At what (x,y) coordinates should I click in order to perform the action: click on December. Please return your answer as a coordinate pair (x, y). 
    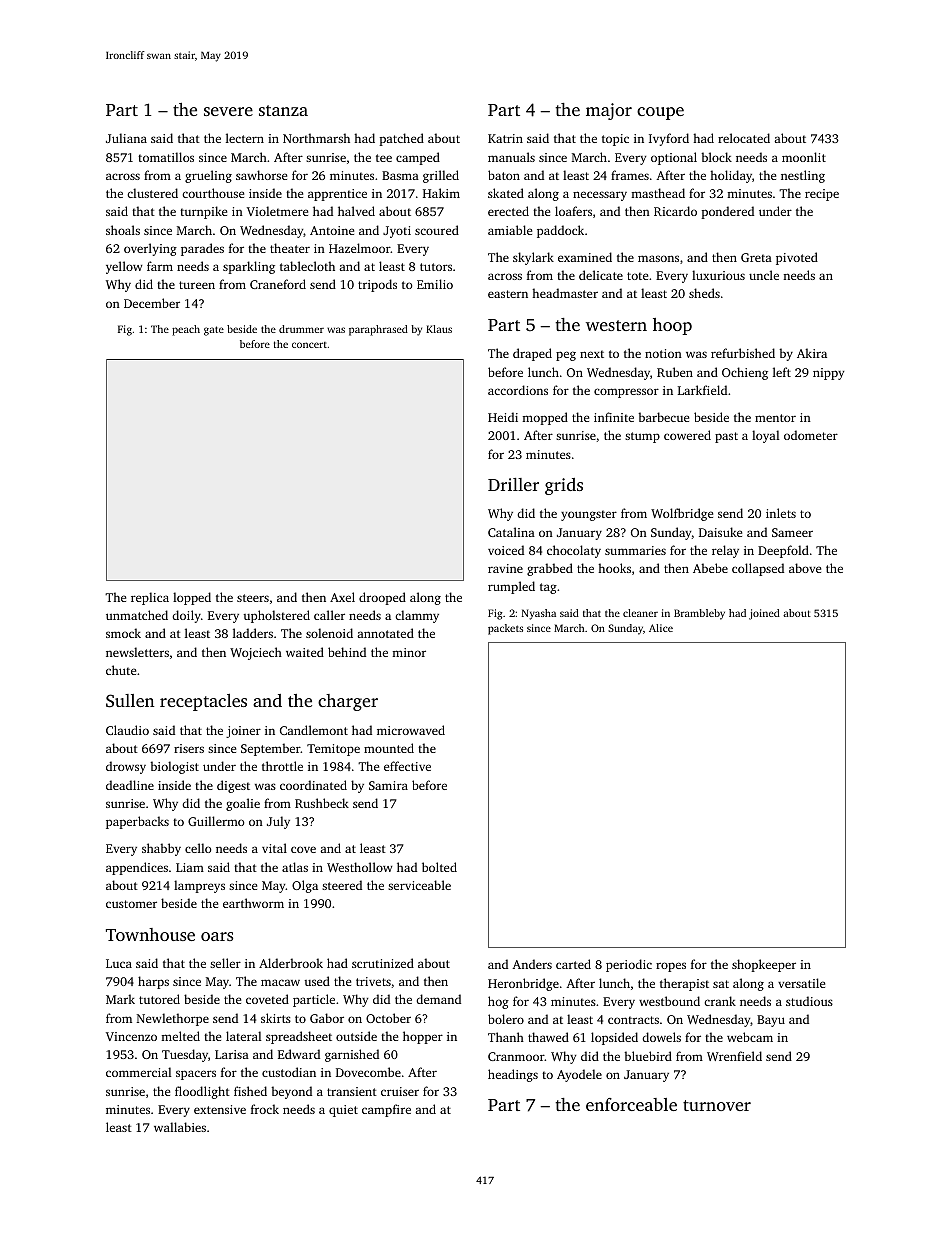
    Looking at the image, I should click on (152, 303).
